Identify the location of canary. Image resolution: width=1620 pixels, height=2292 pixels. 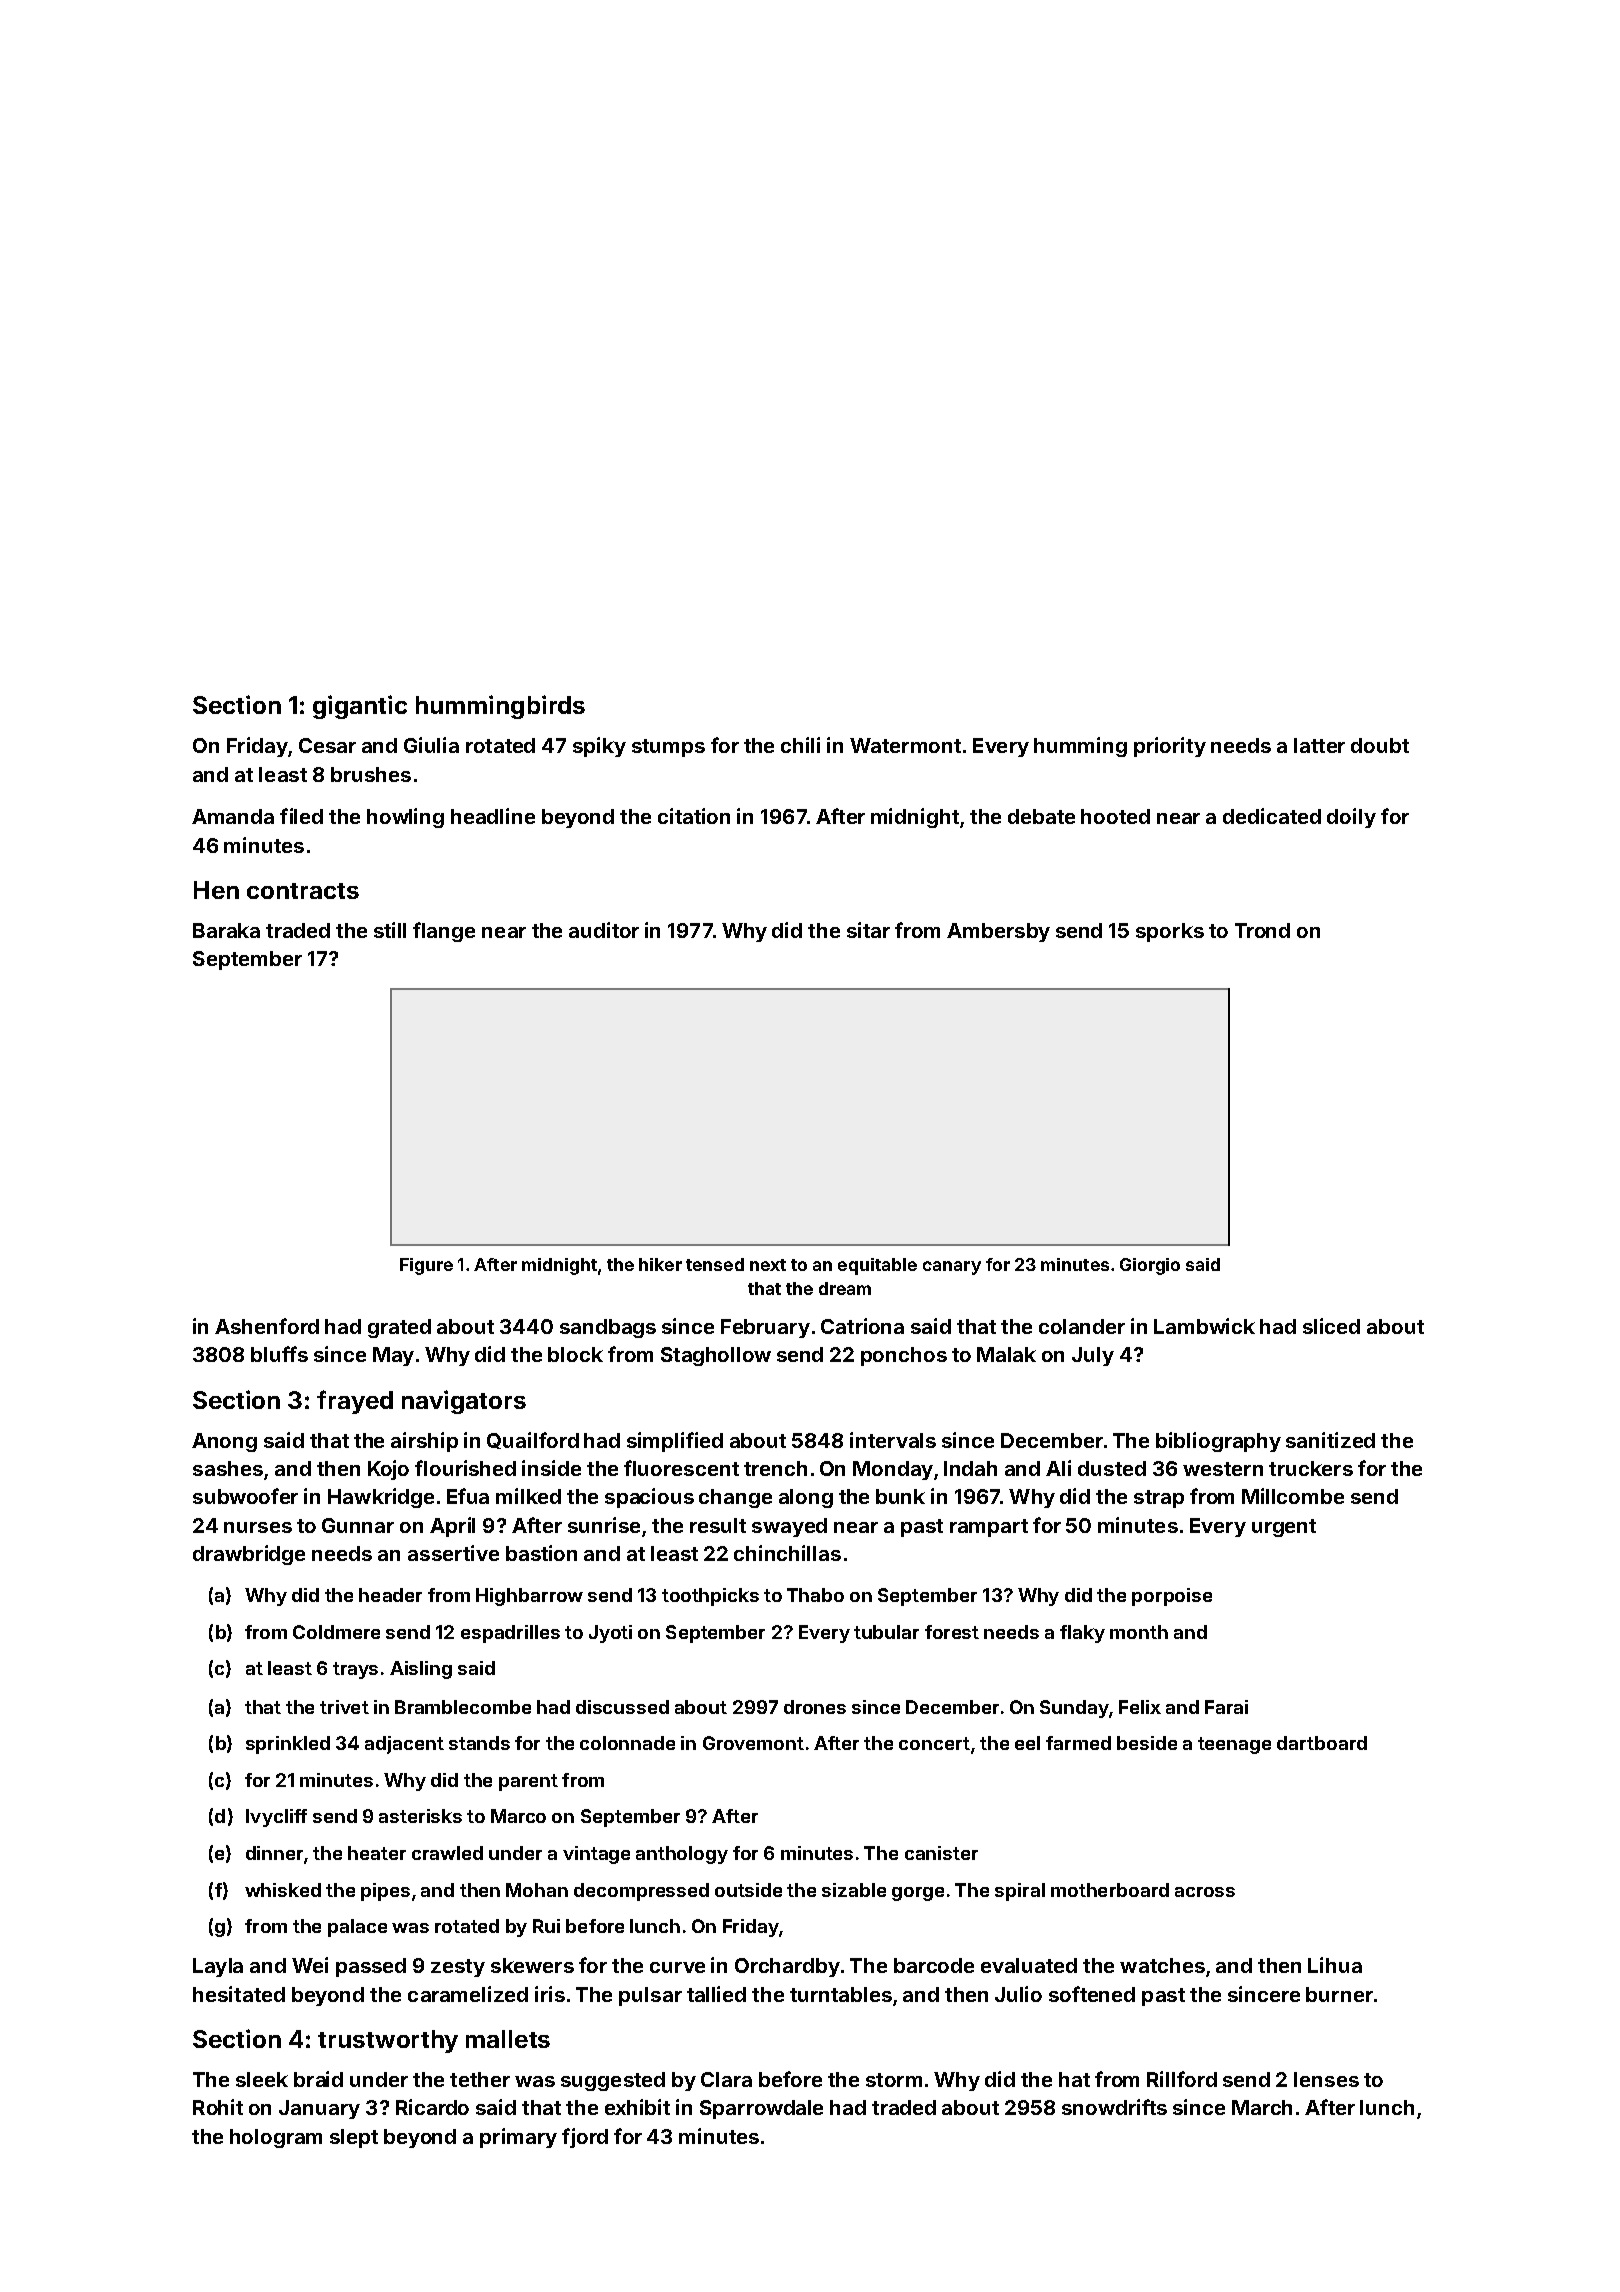
(952, 1268).
